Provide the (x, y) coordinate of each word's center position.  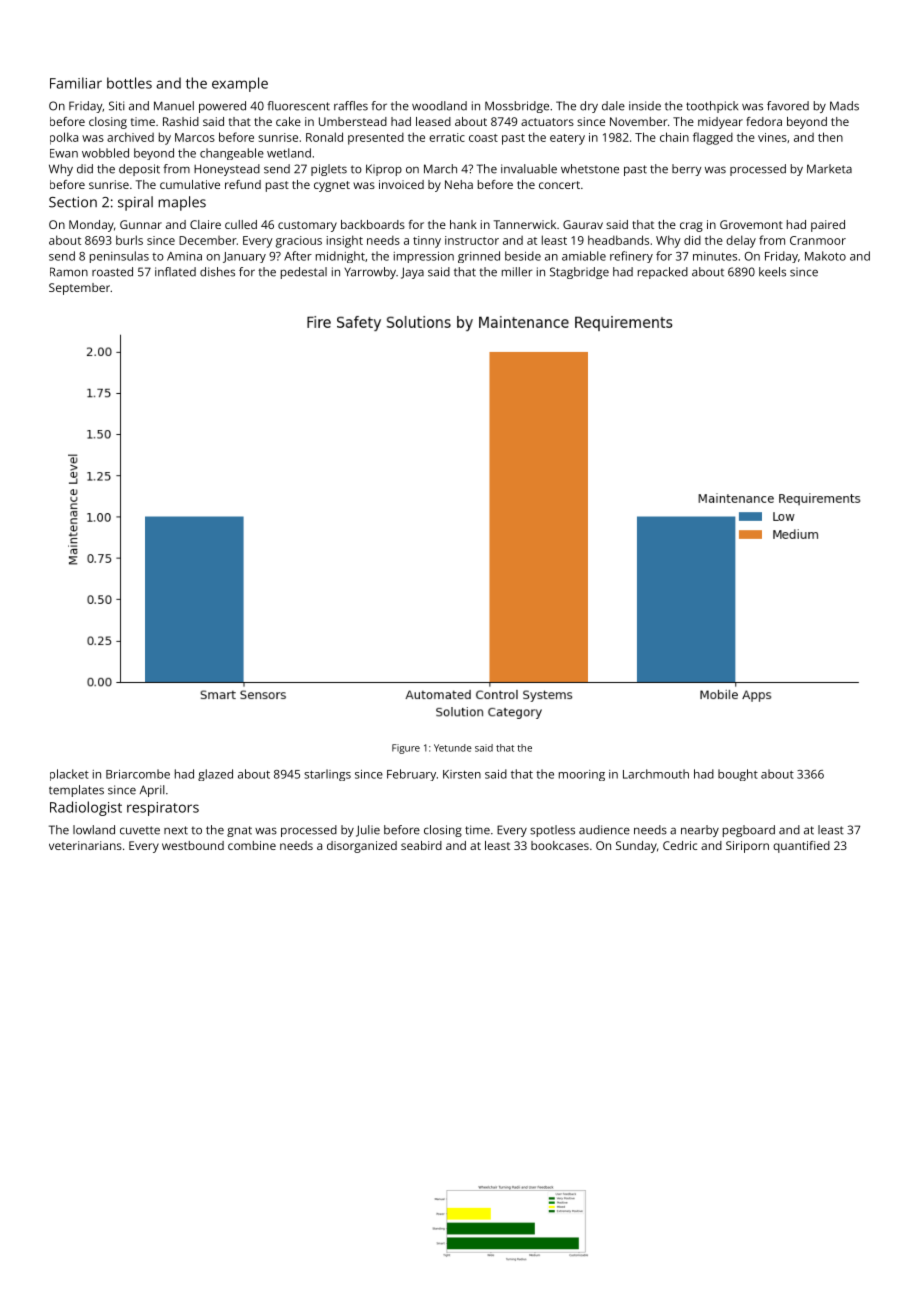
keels (772, 272)
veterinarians (85, 845)
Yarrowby (370, 273)
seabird (421, 845)
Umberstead (353, 121)
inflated (175, 272)
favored (788, 106)
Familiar (76, 83)
